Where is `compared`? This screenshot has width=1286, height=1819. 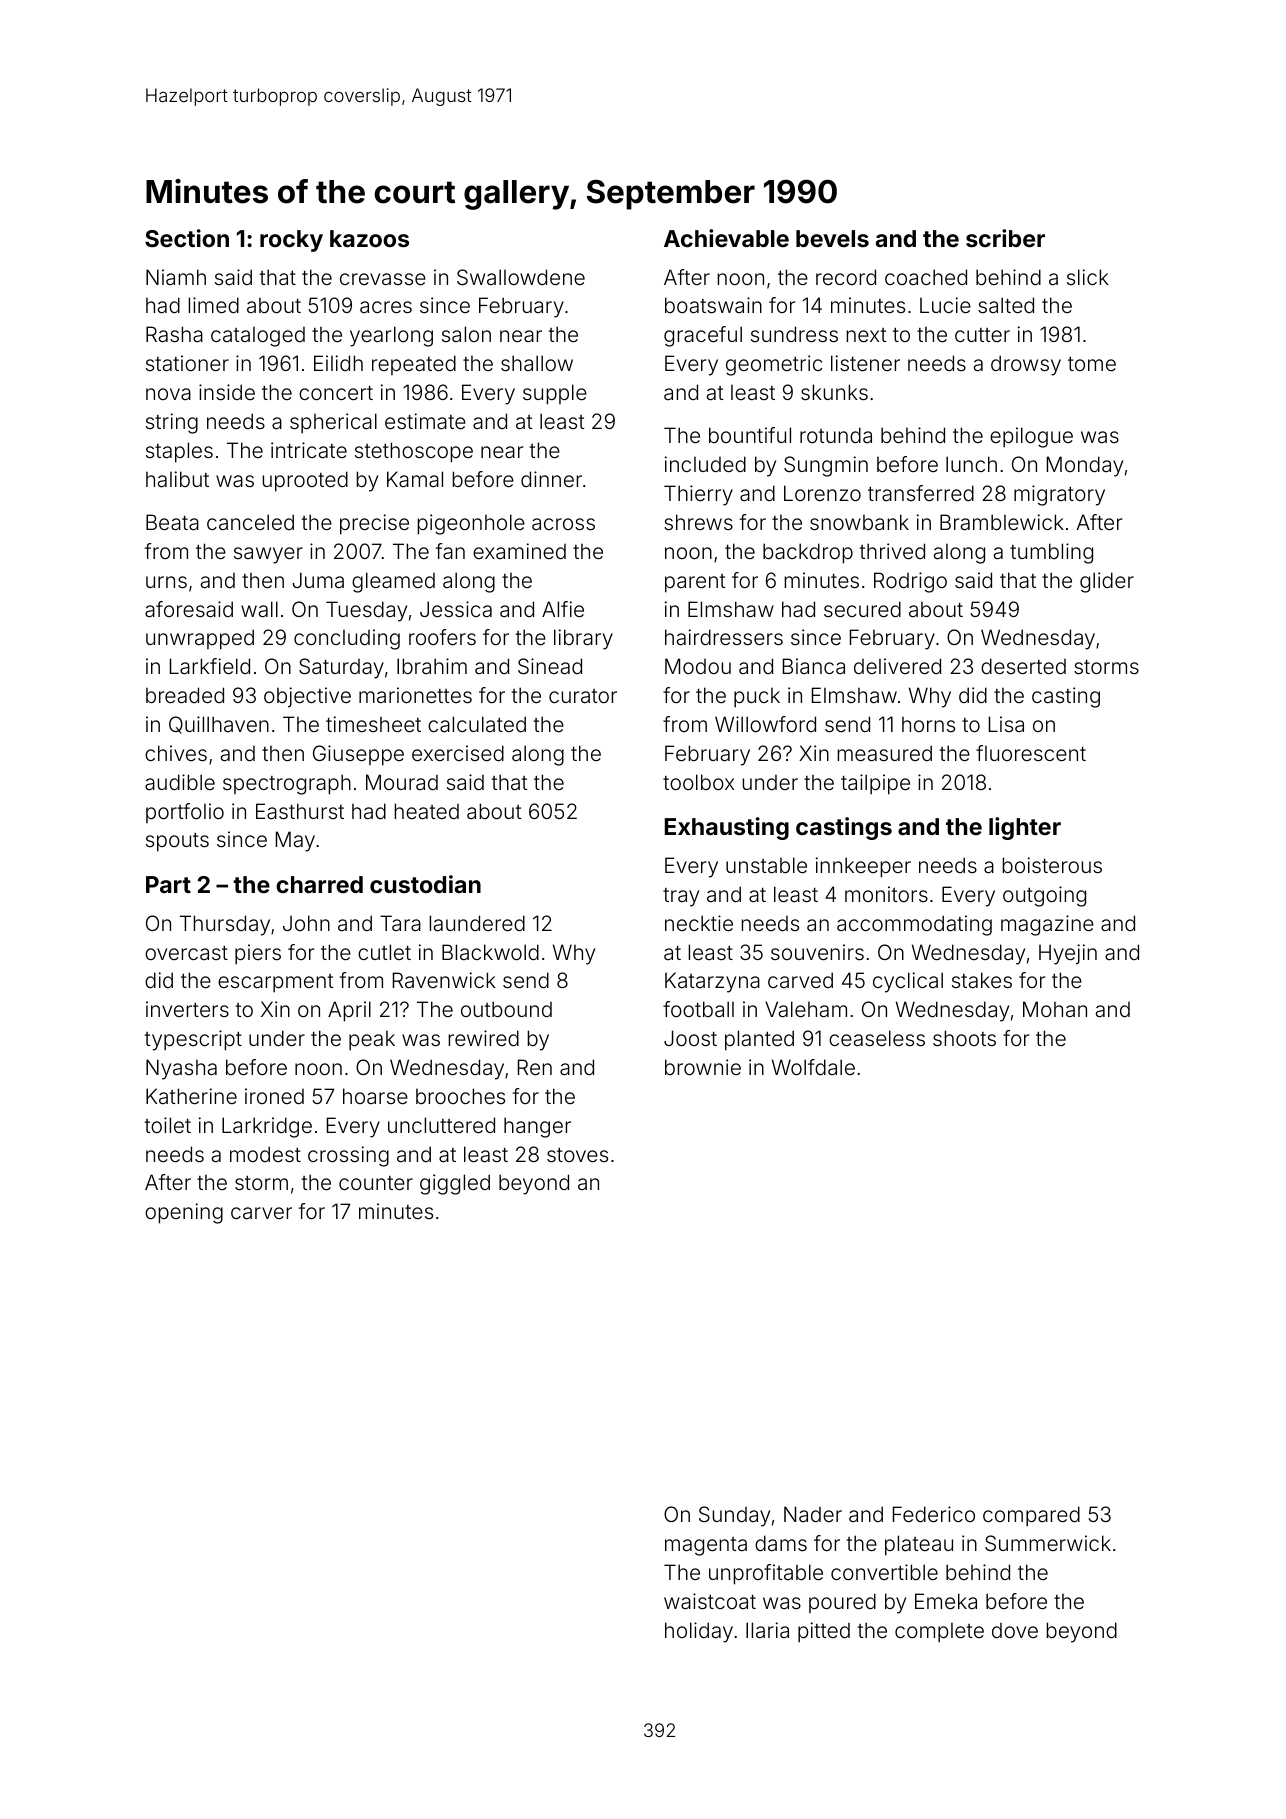 compared is located at coordinates (1031, 1516).
